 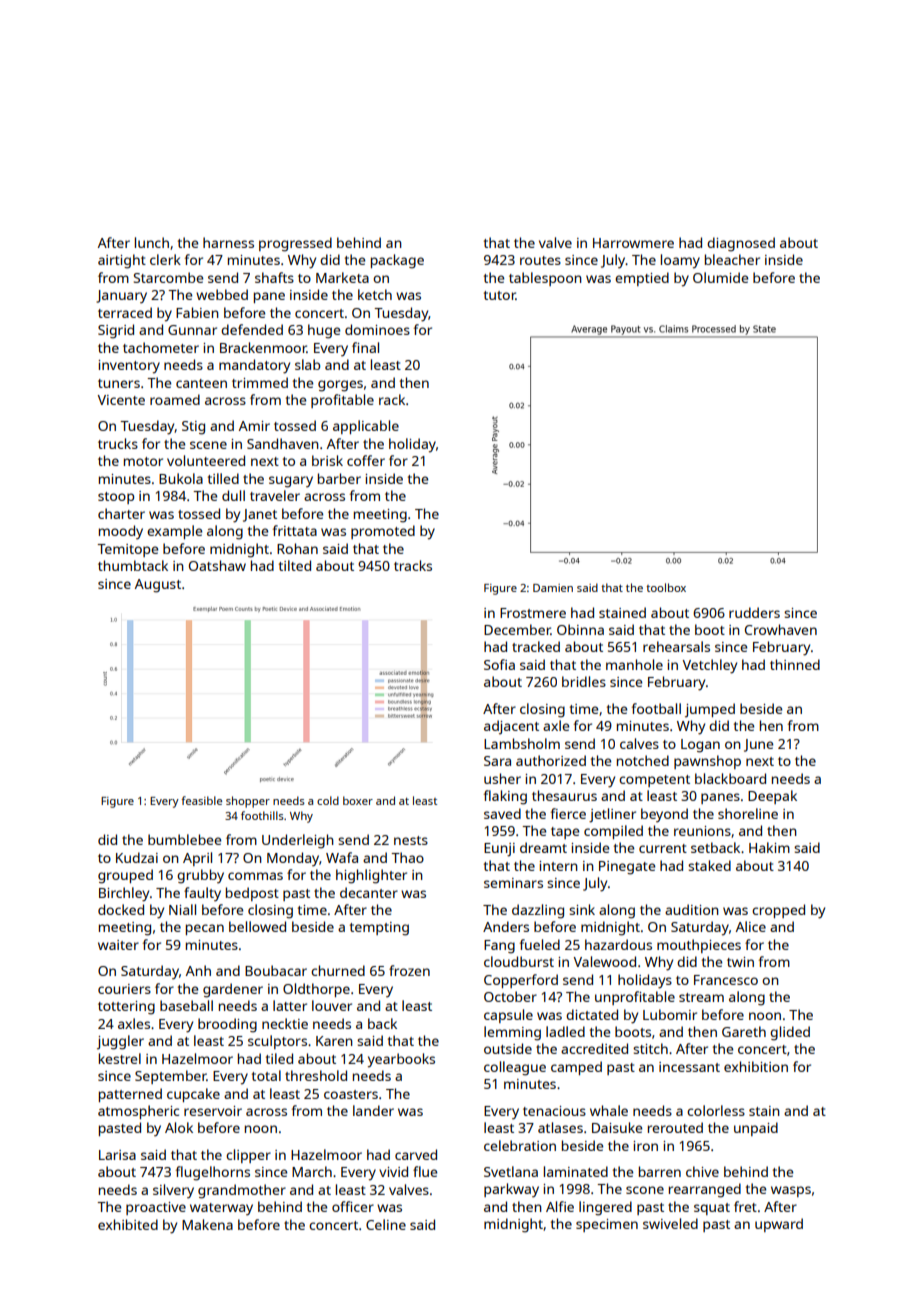 I want to click on Birchley, so click(x=124, y=894).
